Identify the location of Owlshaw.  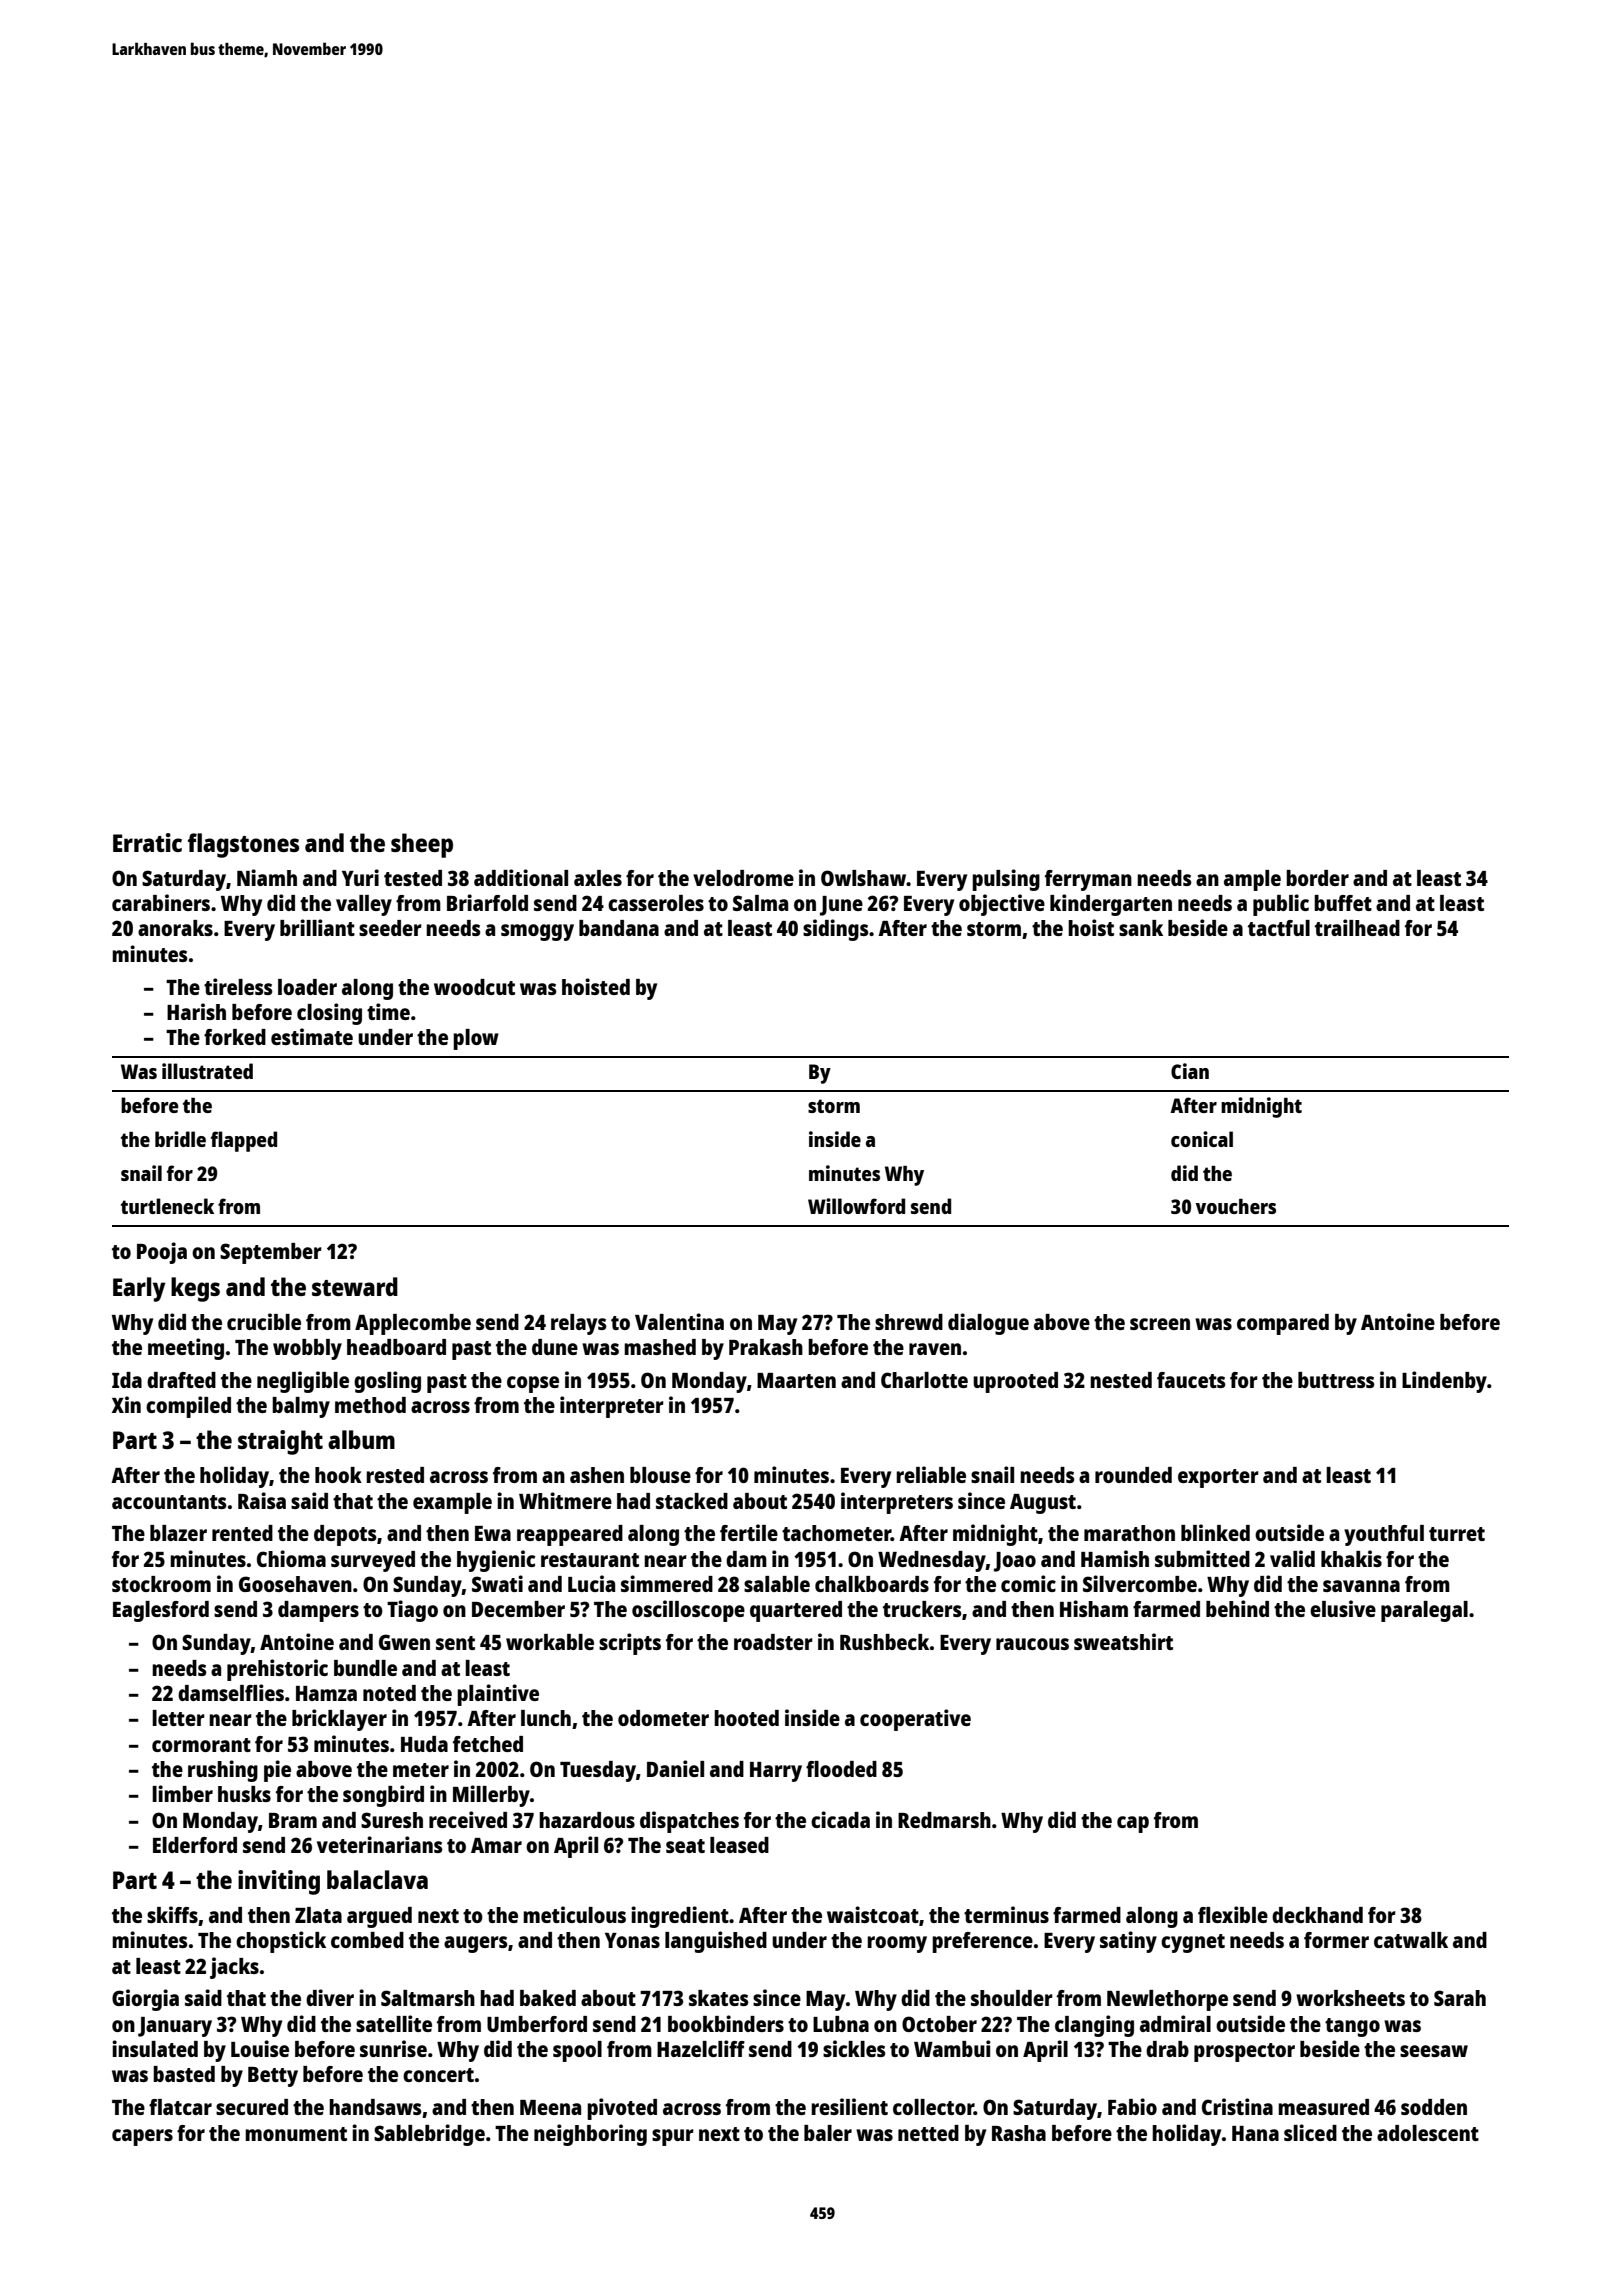
(863, 878).
